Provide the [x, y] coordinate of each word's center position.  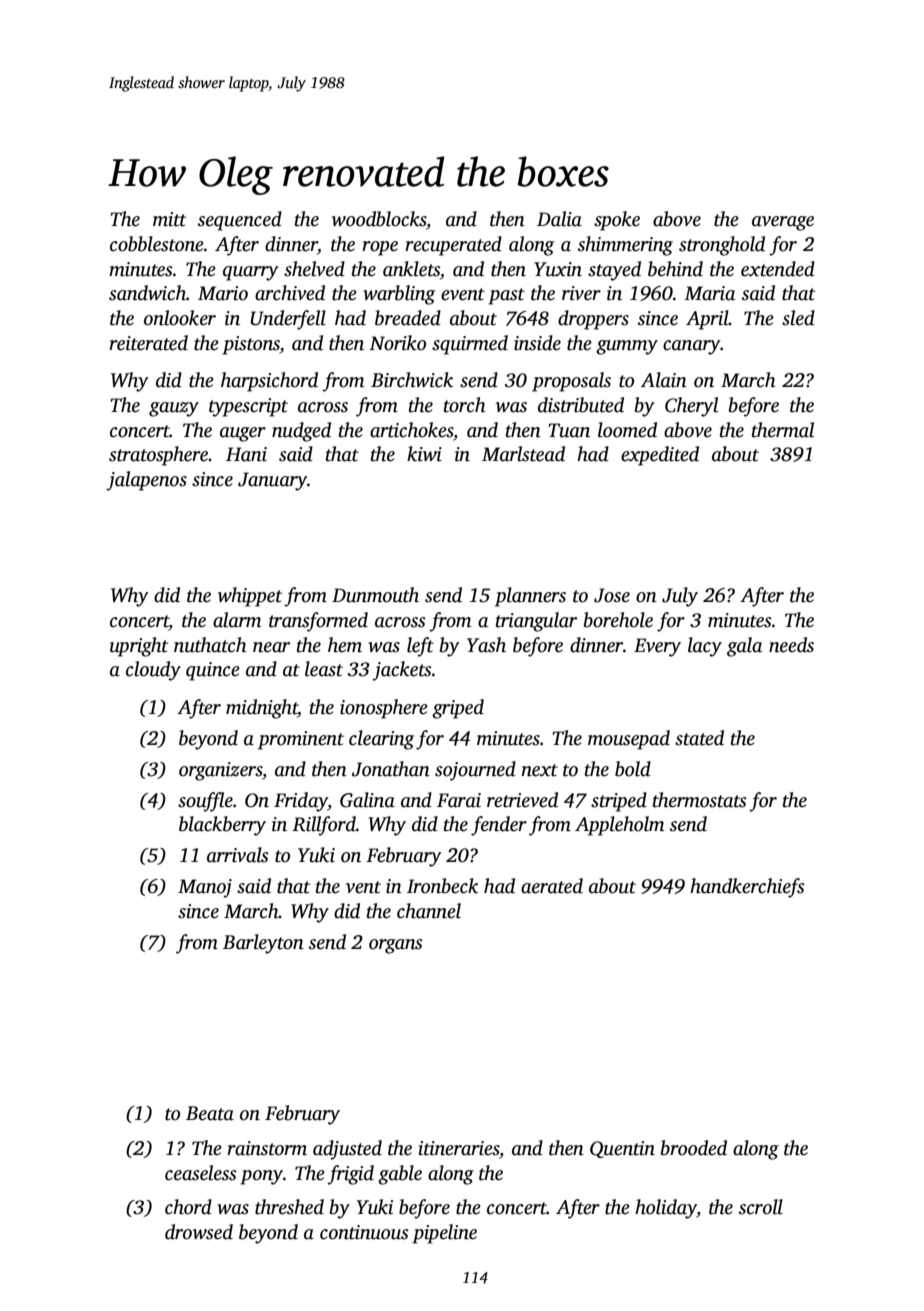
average [783, 223]
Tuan [569, 430]
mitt [169, 219]
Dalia [559, 219]
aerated [552, 886]
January [272, 481]
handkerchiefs [747, 888]
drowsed [199, 1232]
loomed [627, 430]
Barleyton [263, 944]
